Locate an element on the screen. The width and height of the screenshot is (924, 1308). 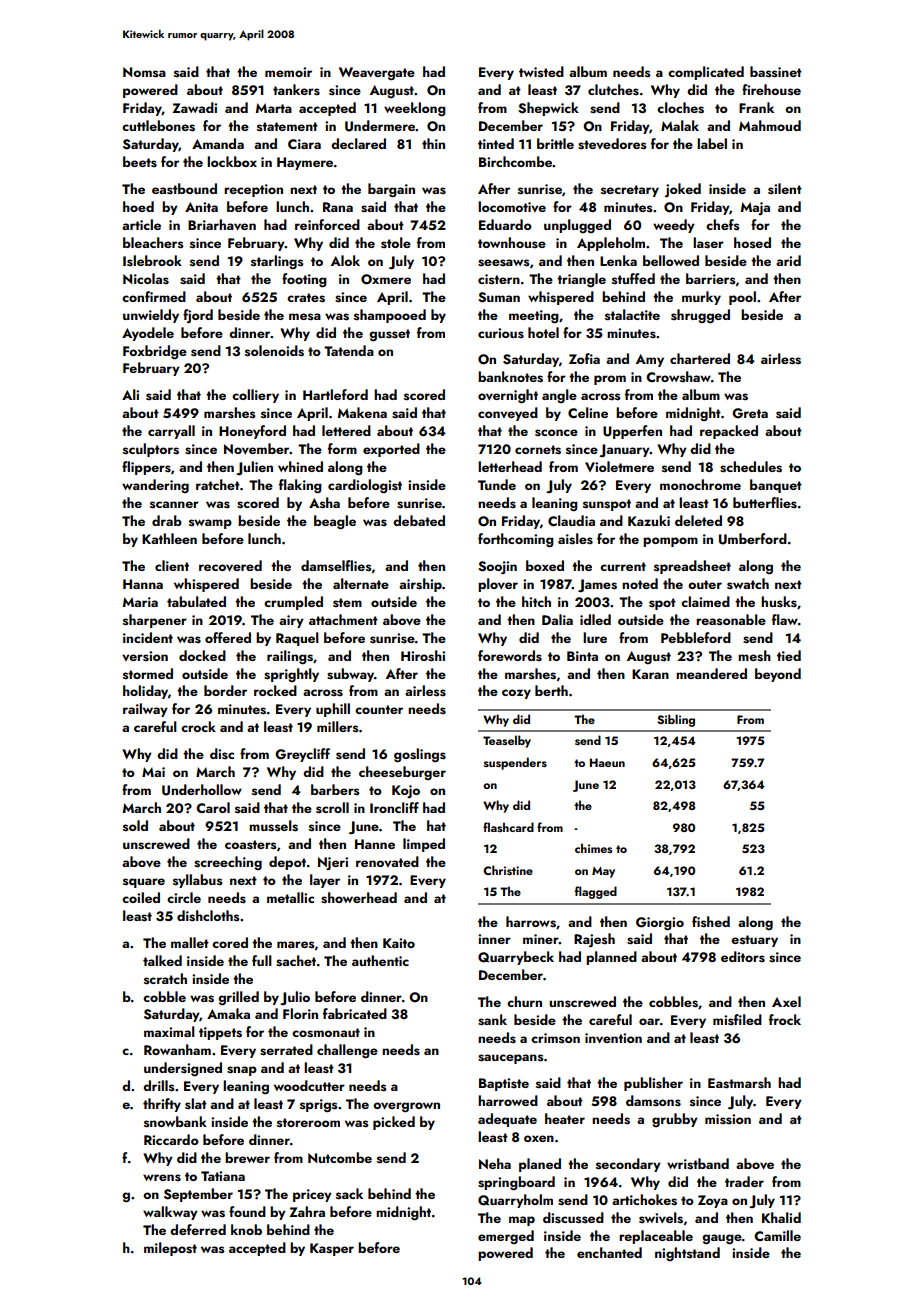
Dalia is located at coordinates (557, 619).
